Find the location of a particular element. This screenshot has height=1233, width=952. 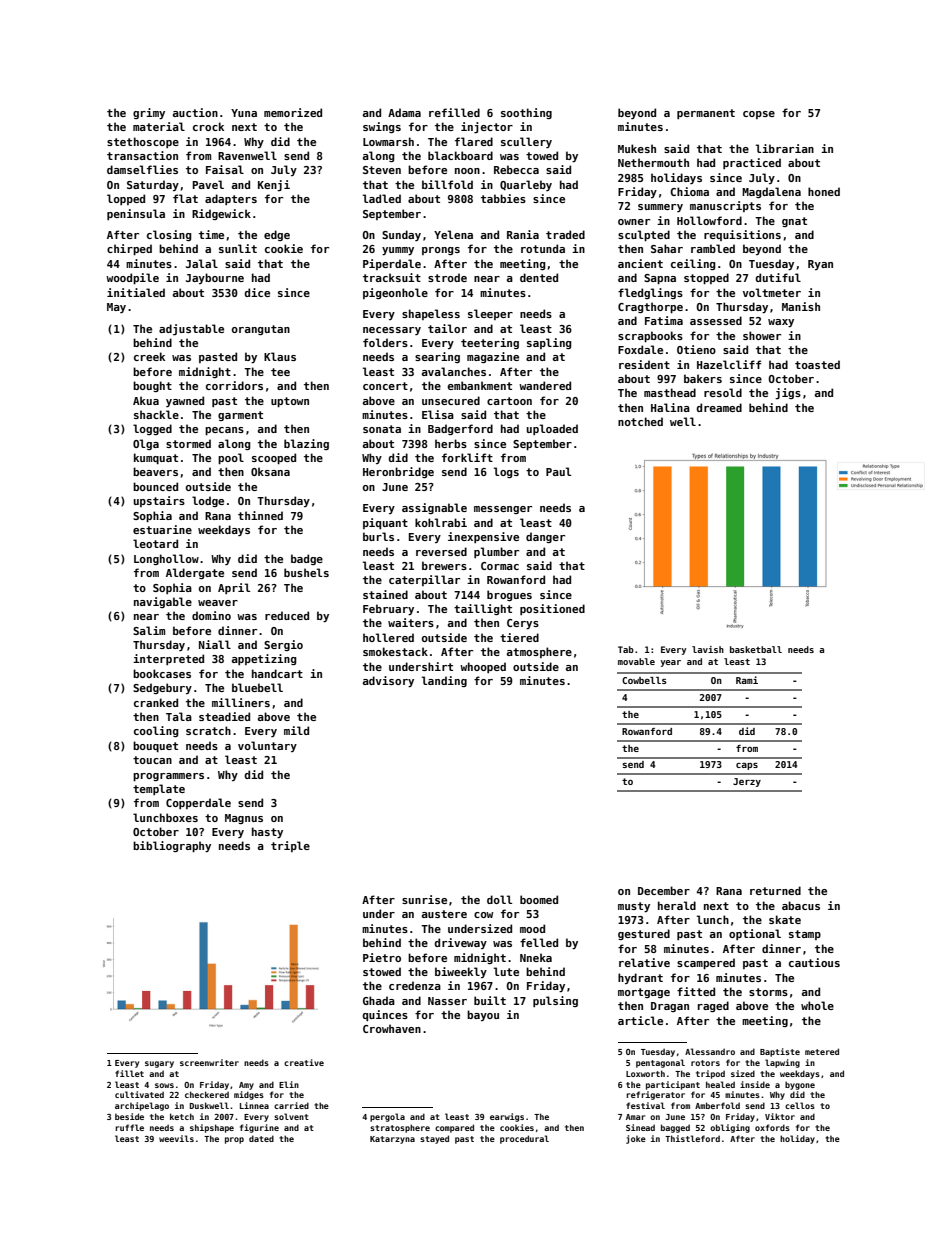

doll is located at coordinates (499, 899).
